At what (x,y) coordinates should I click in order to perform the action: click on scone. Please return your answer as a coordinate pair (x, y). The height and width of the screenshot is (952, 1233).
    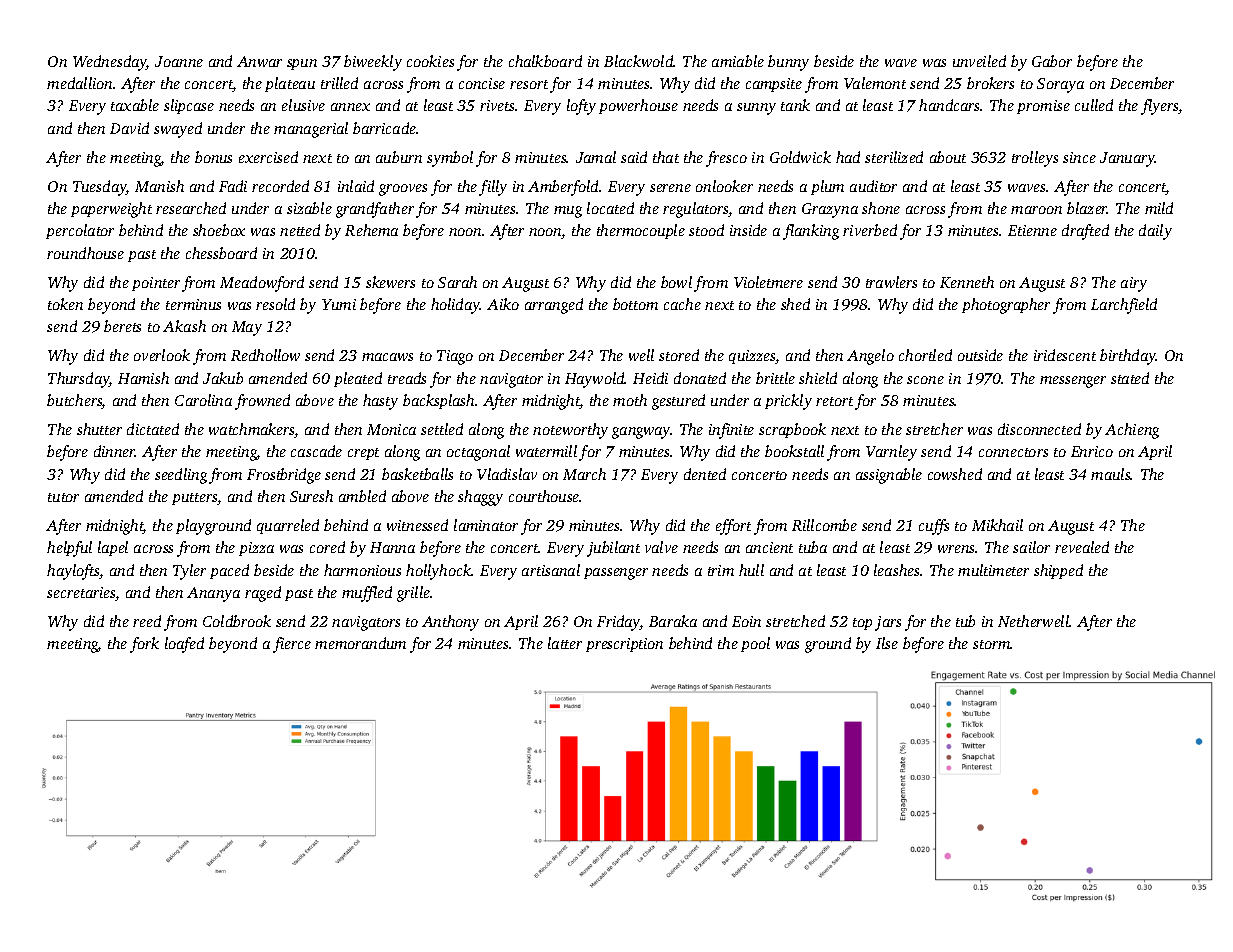
    Looking at the image, I should click on (925, 380).
